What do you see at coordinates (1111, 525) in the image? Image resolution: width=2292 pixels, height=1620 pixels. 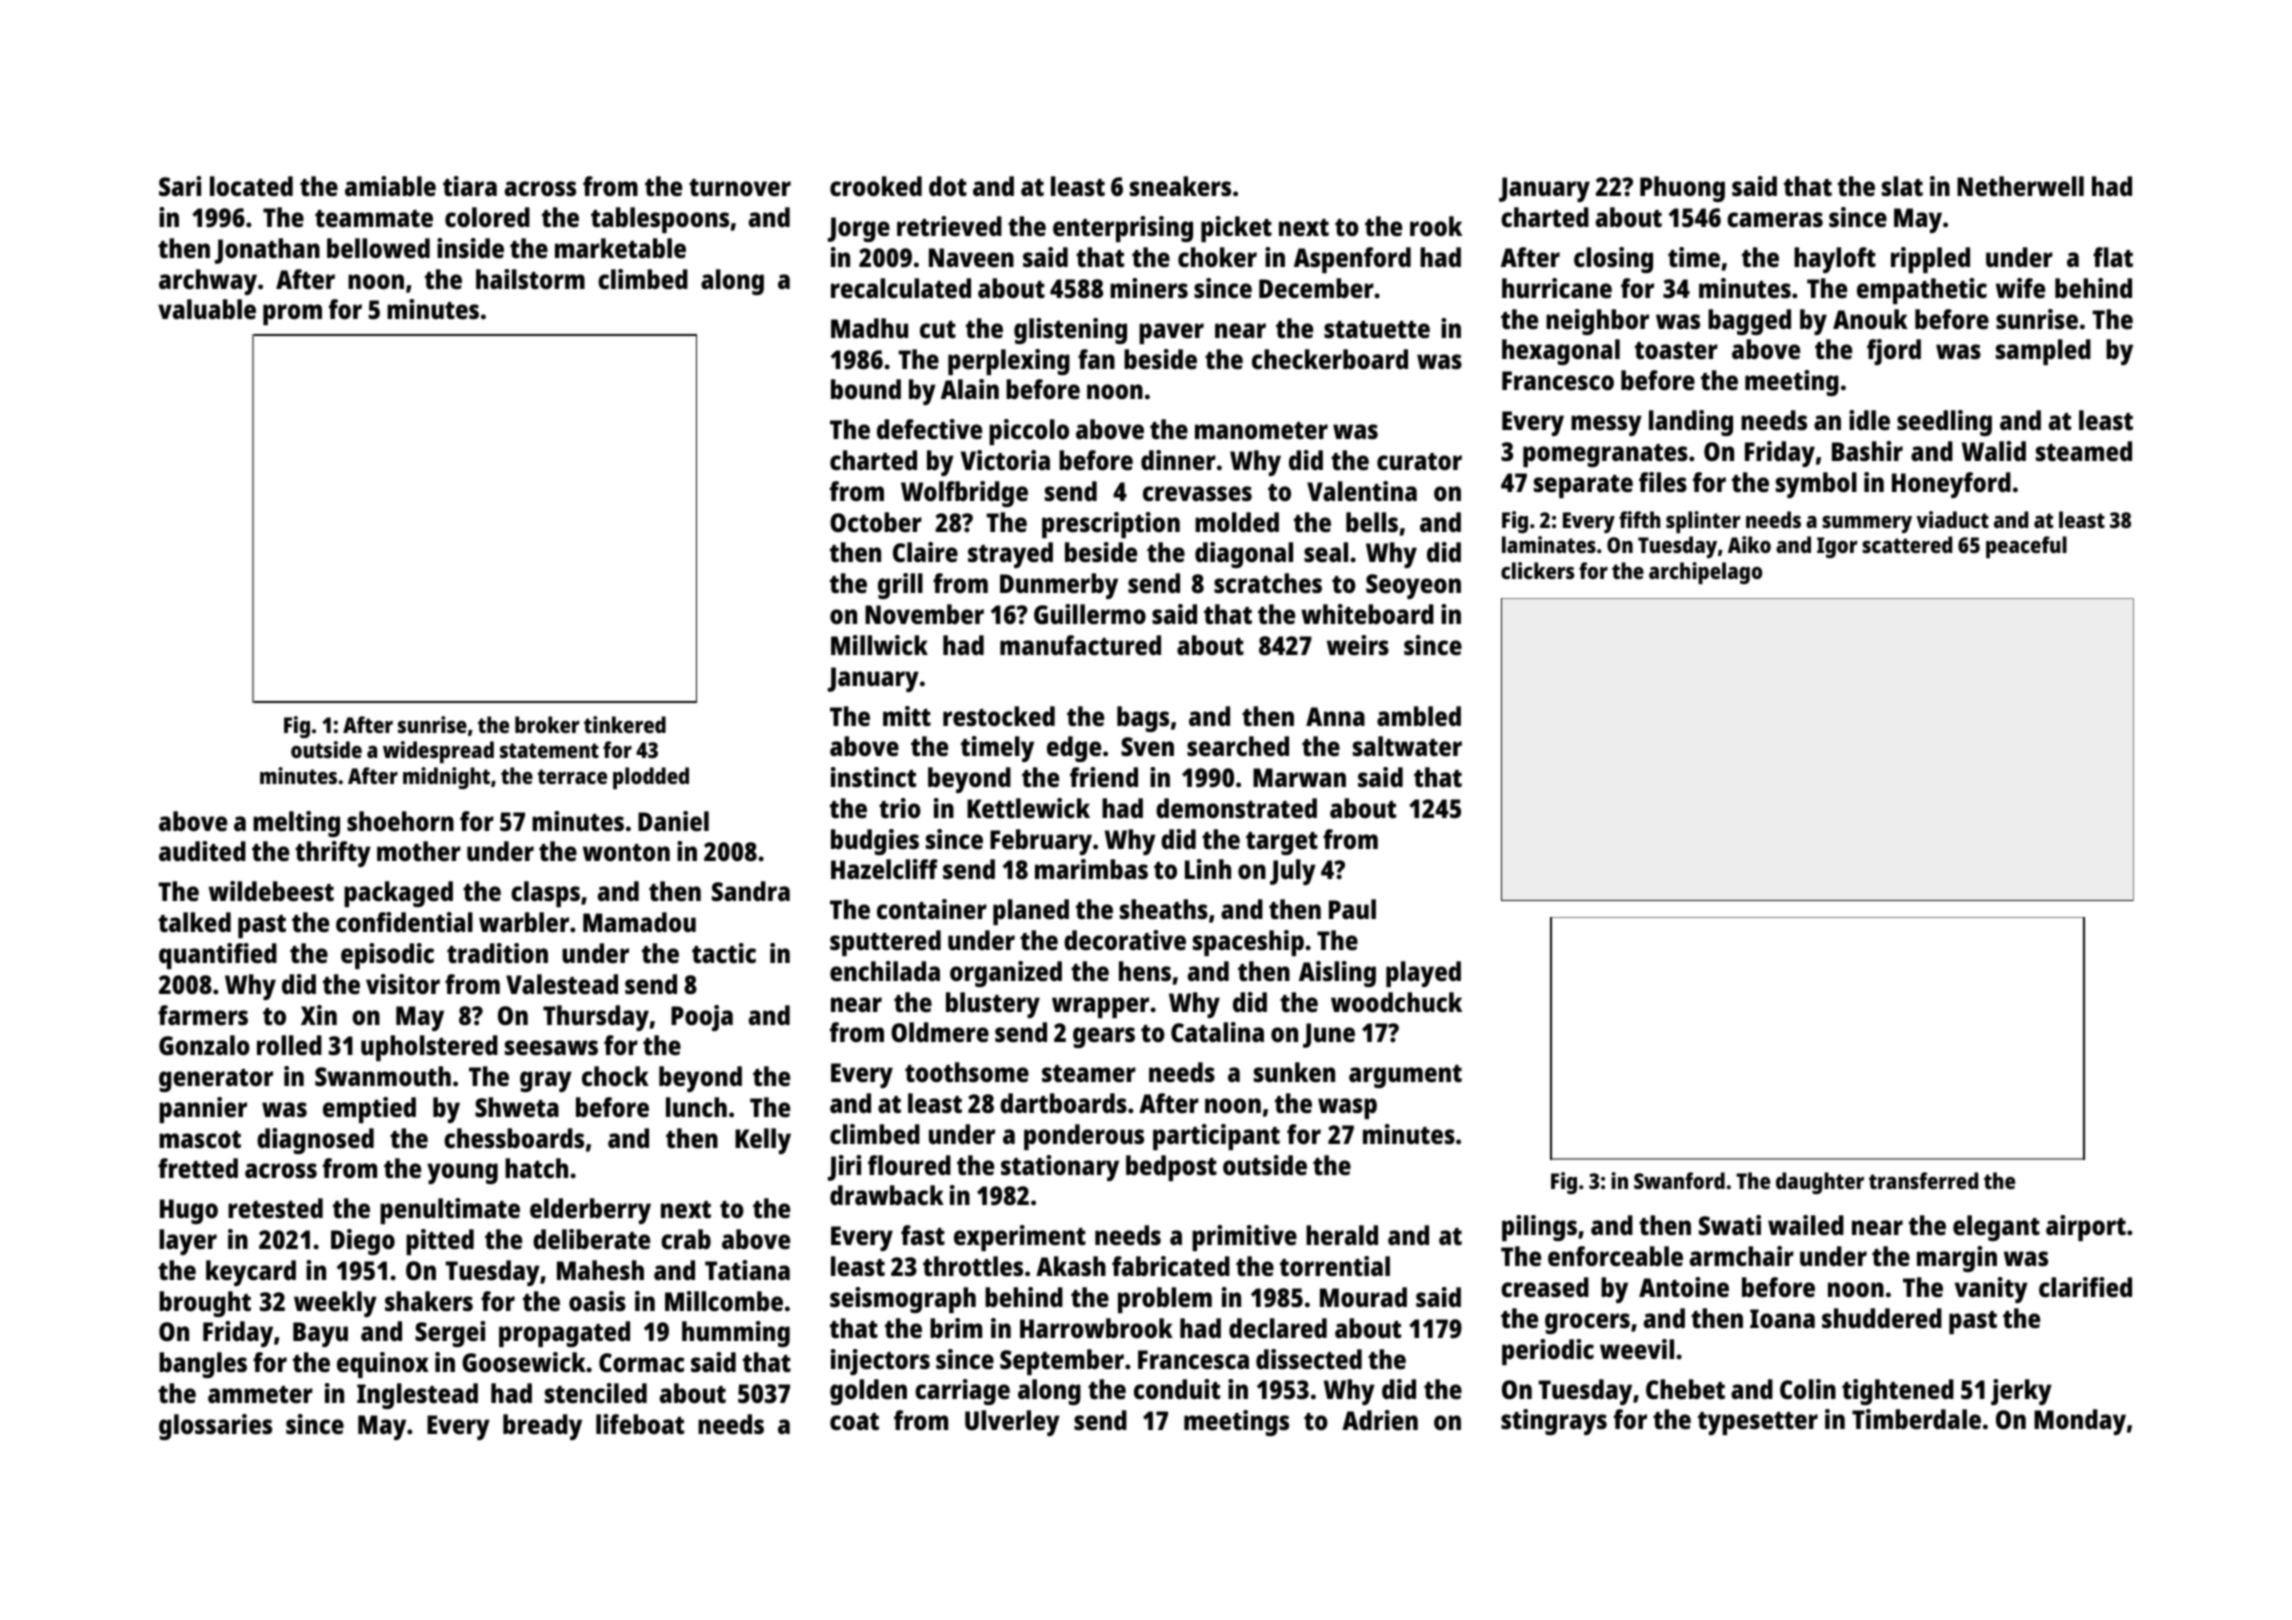 I see `prescription` at bounding box center [1111, 525].
